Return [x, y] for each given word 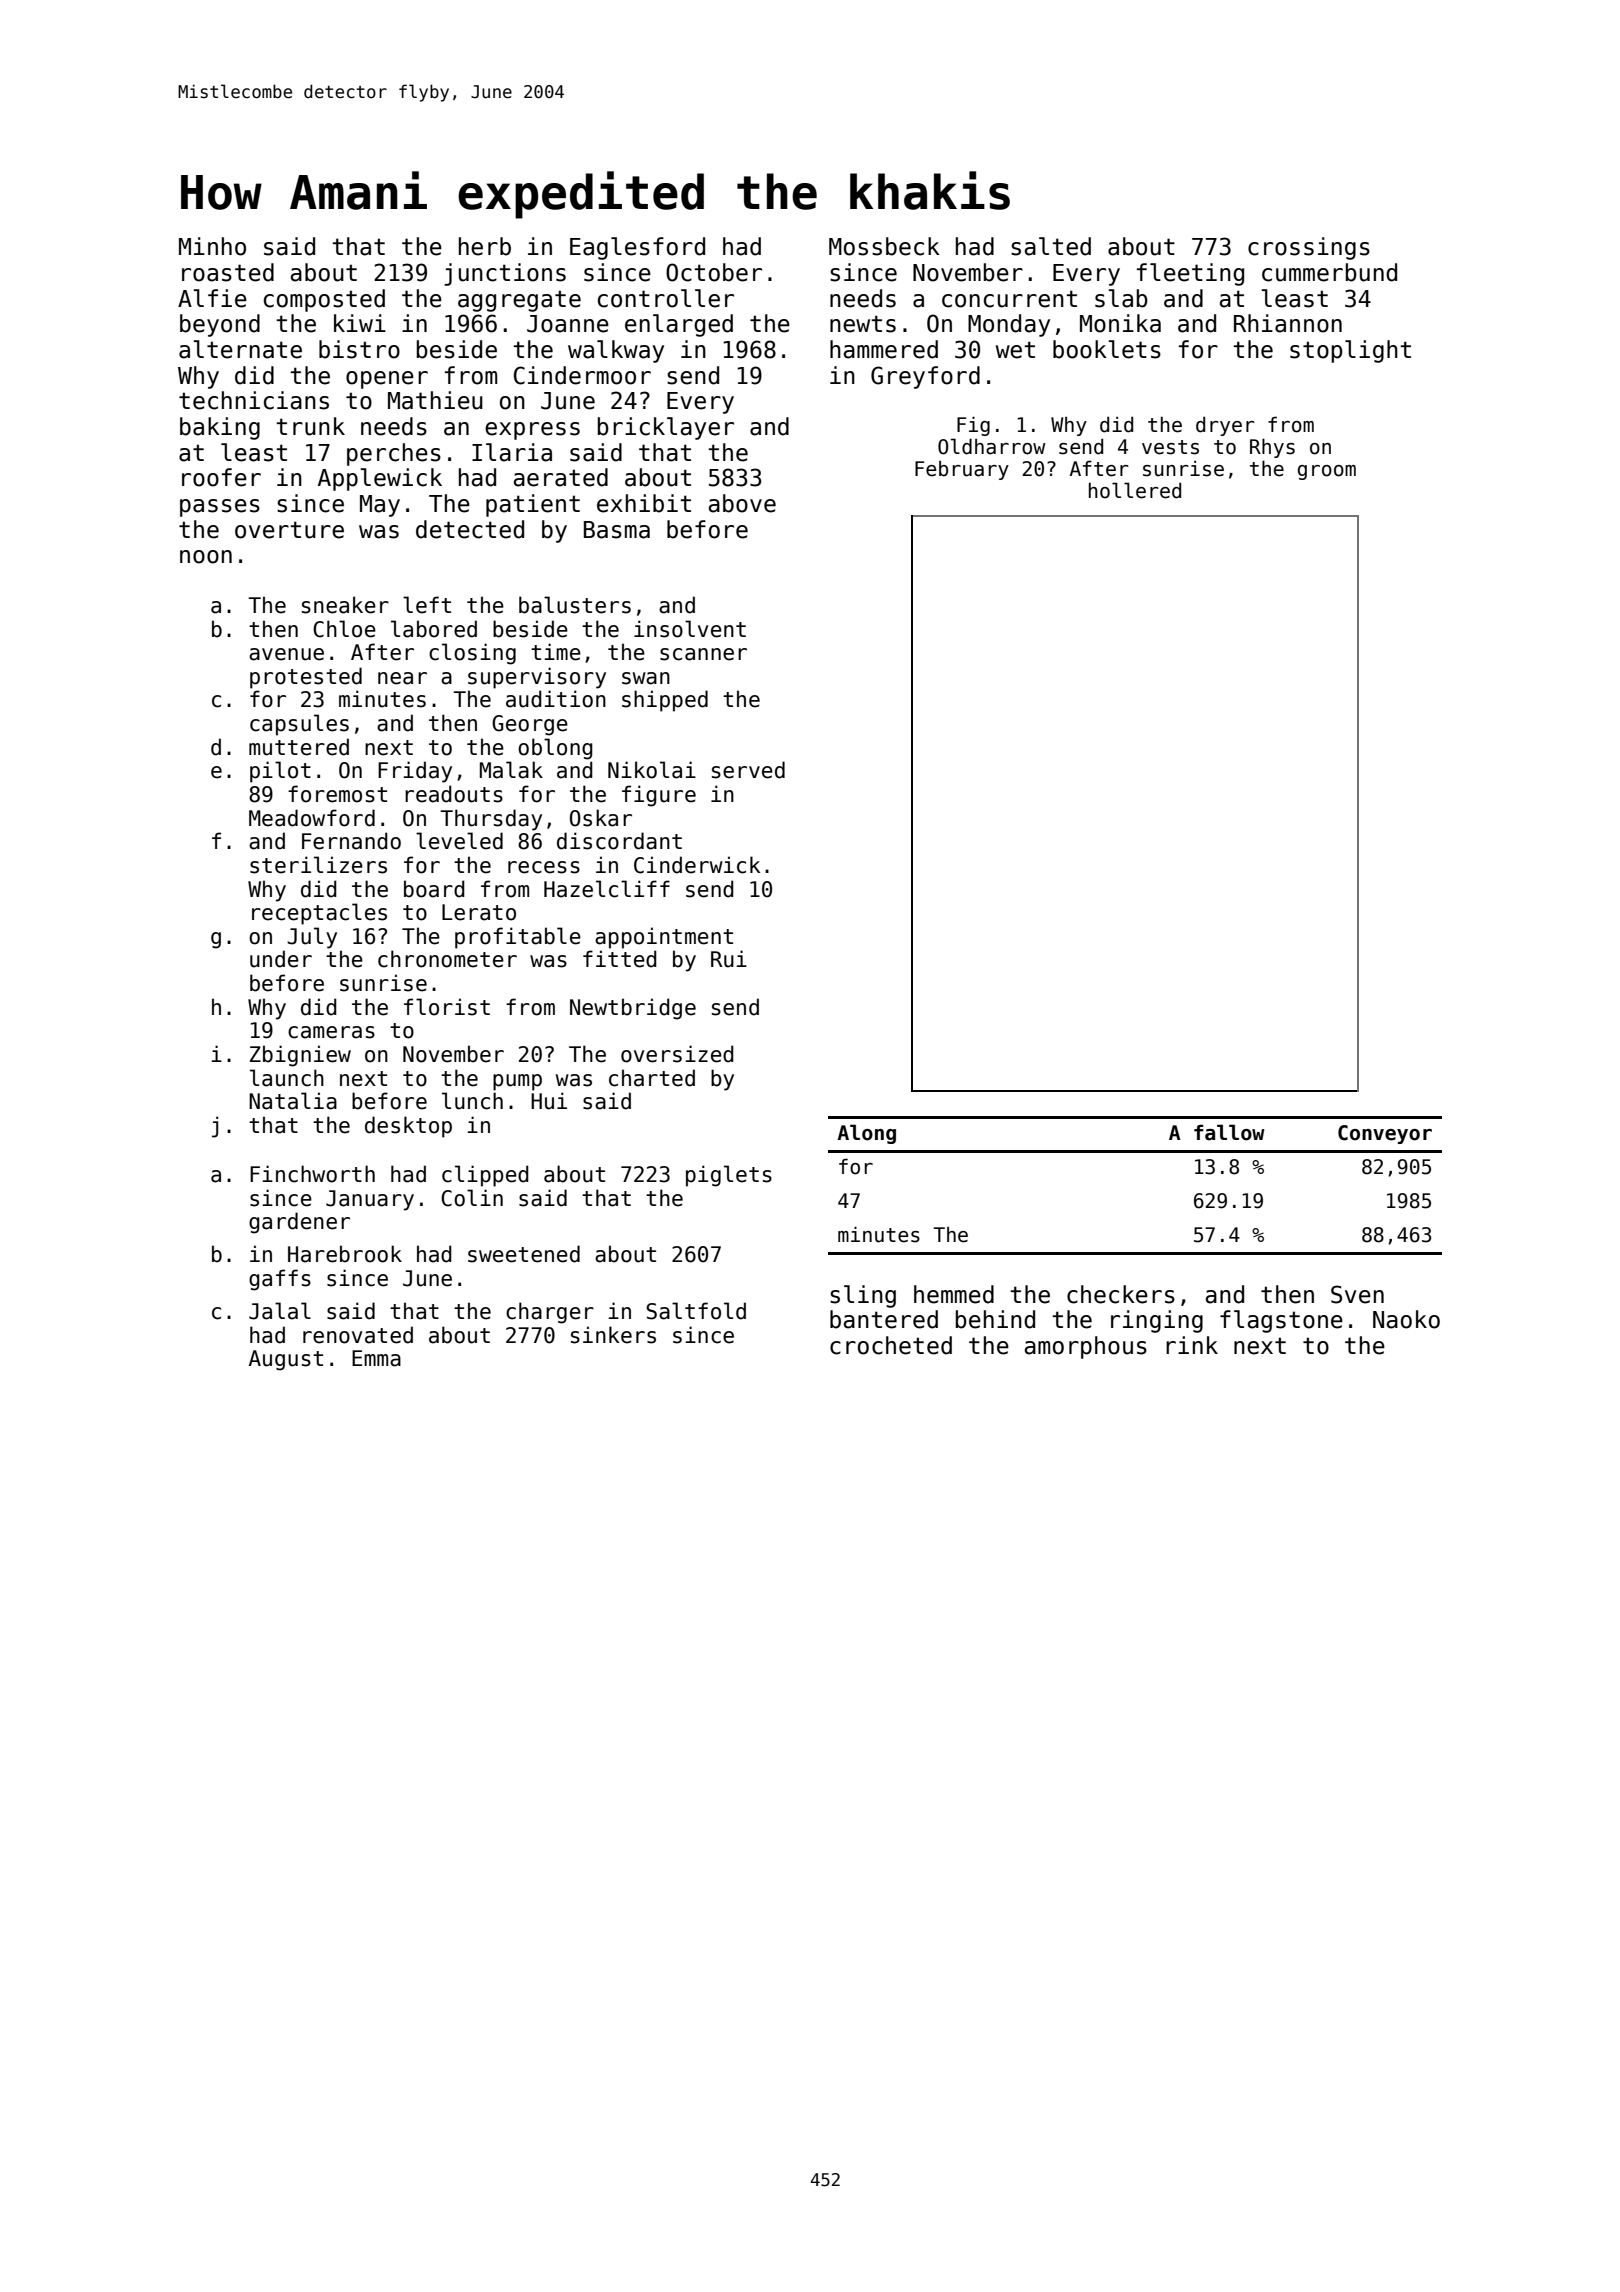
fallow [1229, 1132]
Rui [729, 959]
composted [324, 300]
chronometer [447, 959]
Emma [376, 1358]
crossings [1309, 248]
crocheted [891, 1345]
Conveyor [1385, 1134]
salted [1051, 246]
